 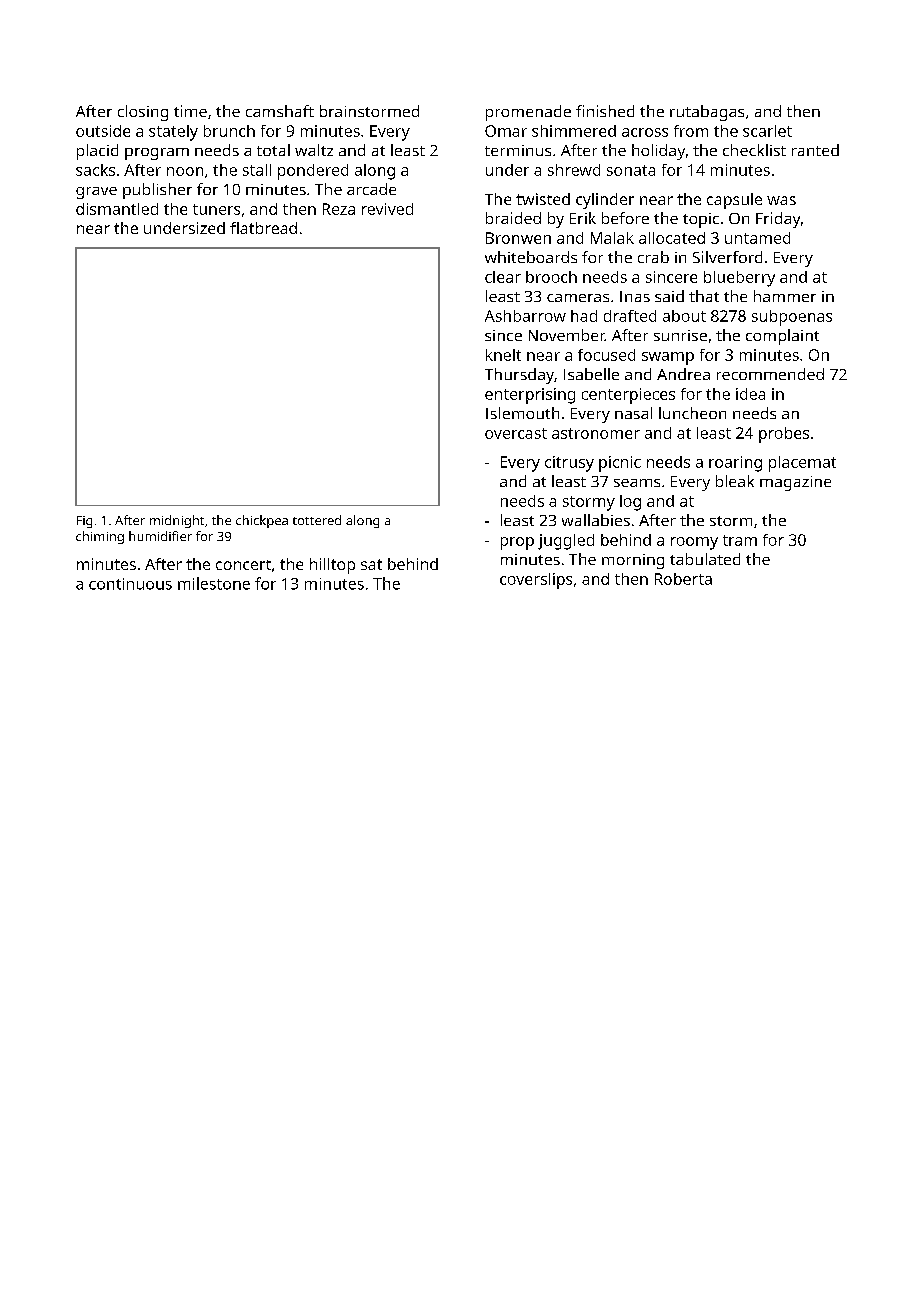 I want to click on revived, so click(x=387, y=209).
